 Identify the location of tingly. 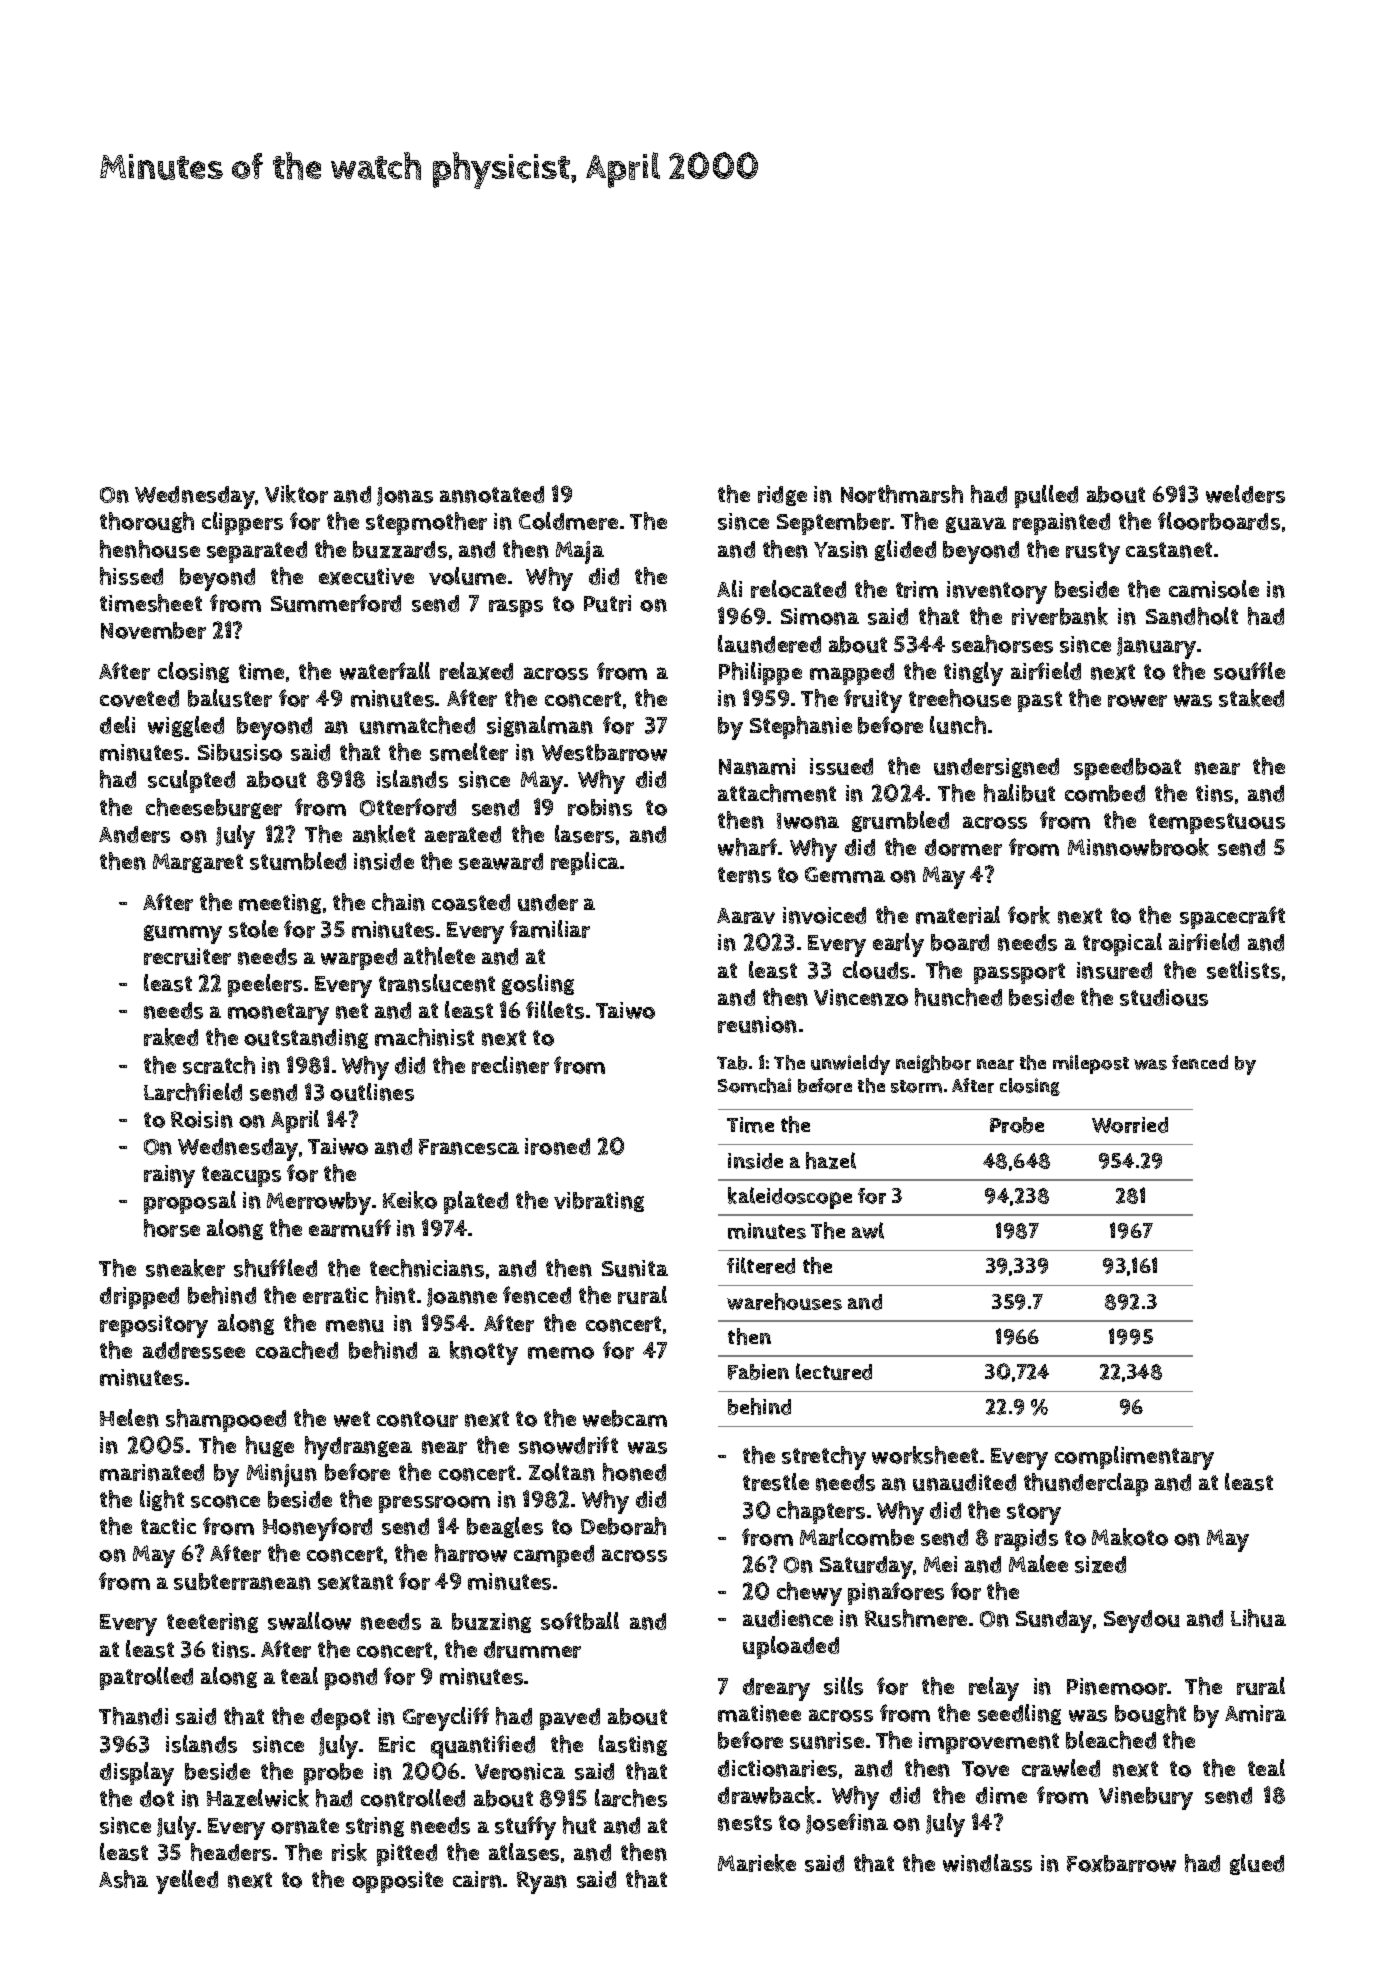
(973, 674).
